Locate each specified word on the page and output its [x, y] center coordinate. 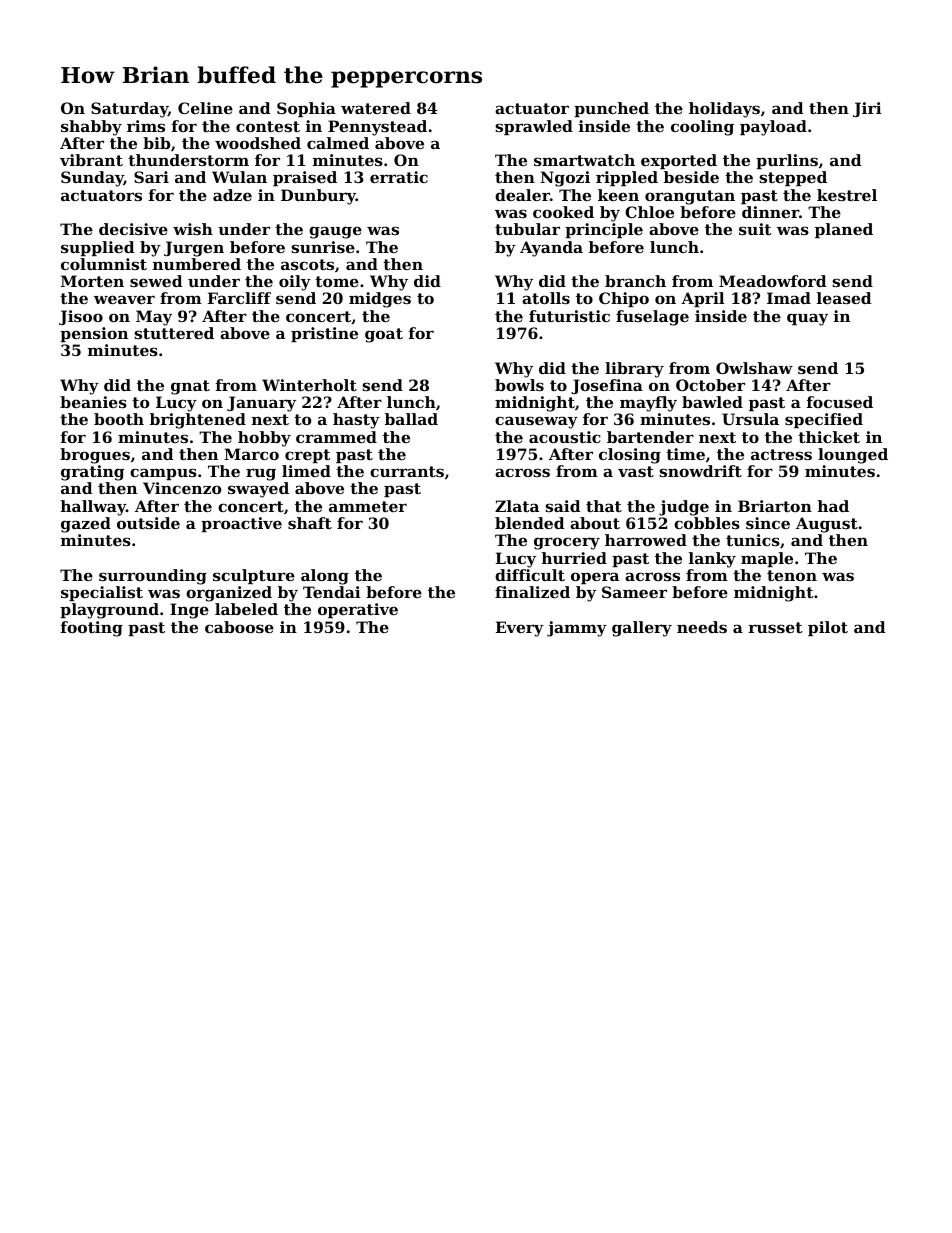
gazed [86, 525]
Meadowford [772, 281]
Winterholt [309, 385]
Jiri [867, 109]
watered [376, 108]
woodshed [258, 143]
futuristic [569, 316]
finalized [532, 592]
